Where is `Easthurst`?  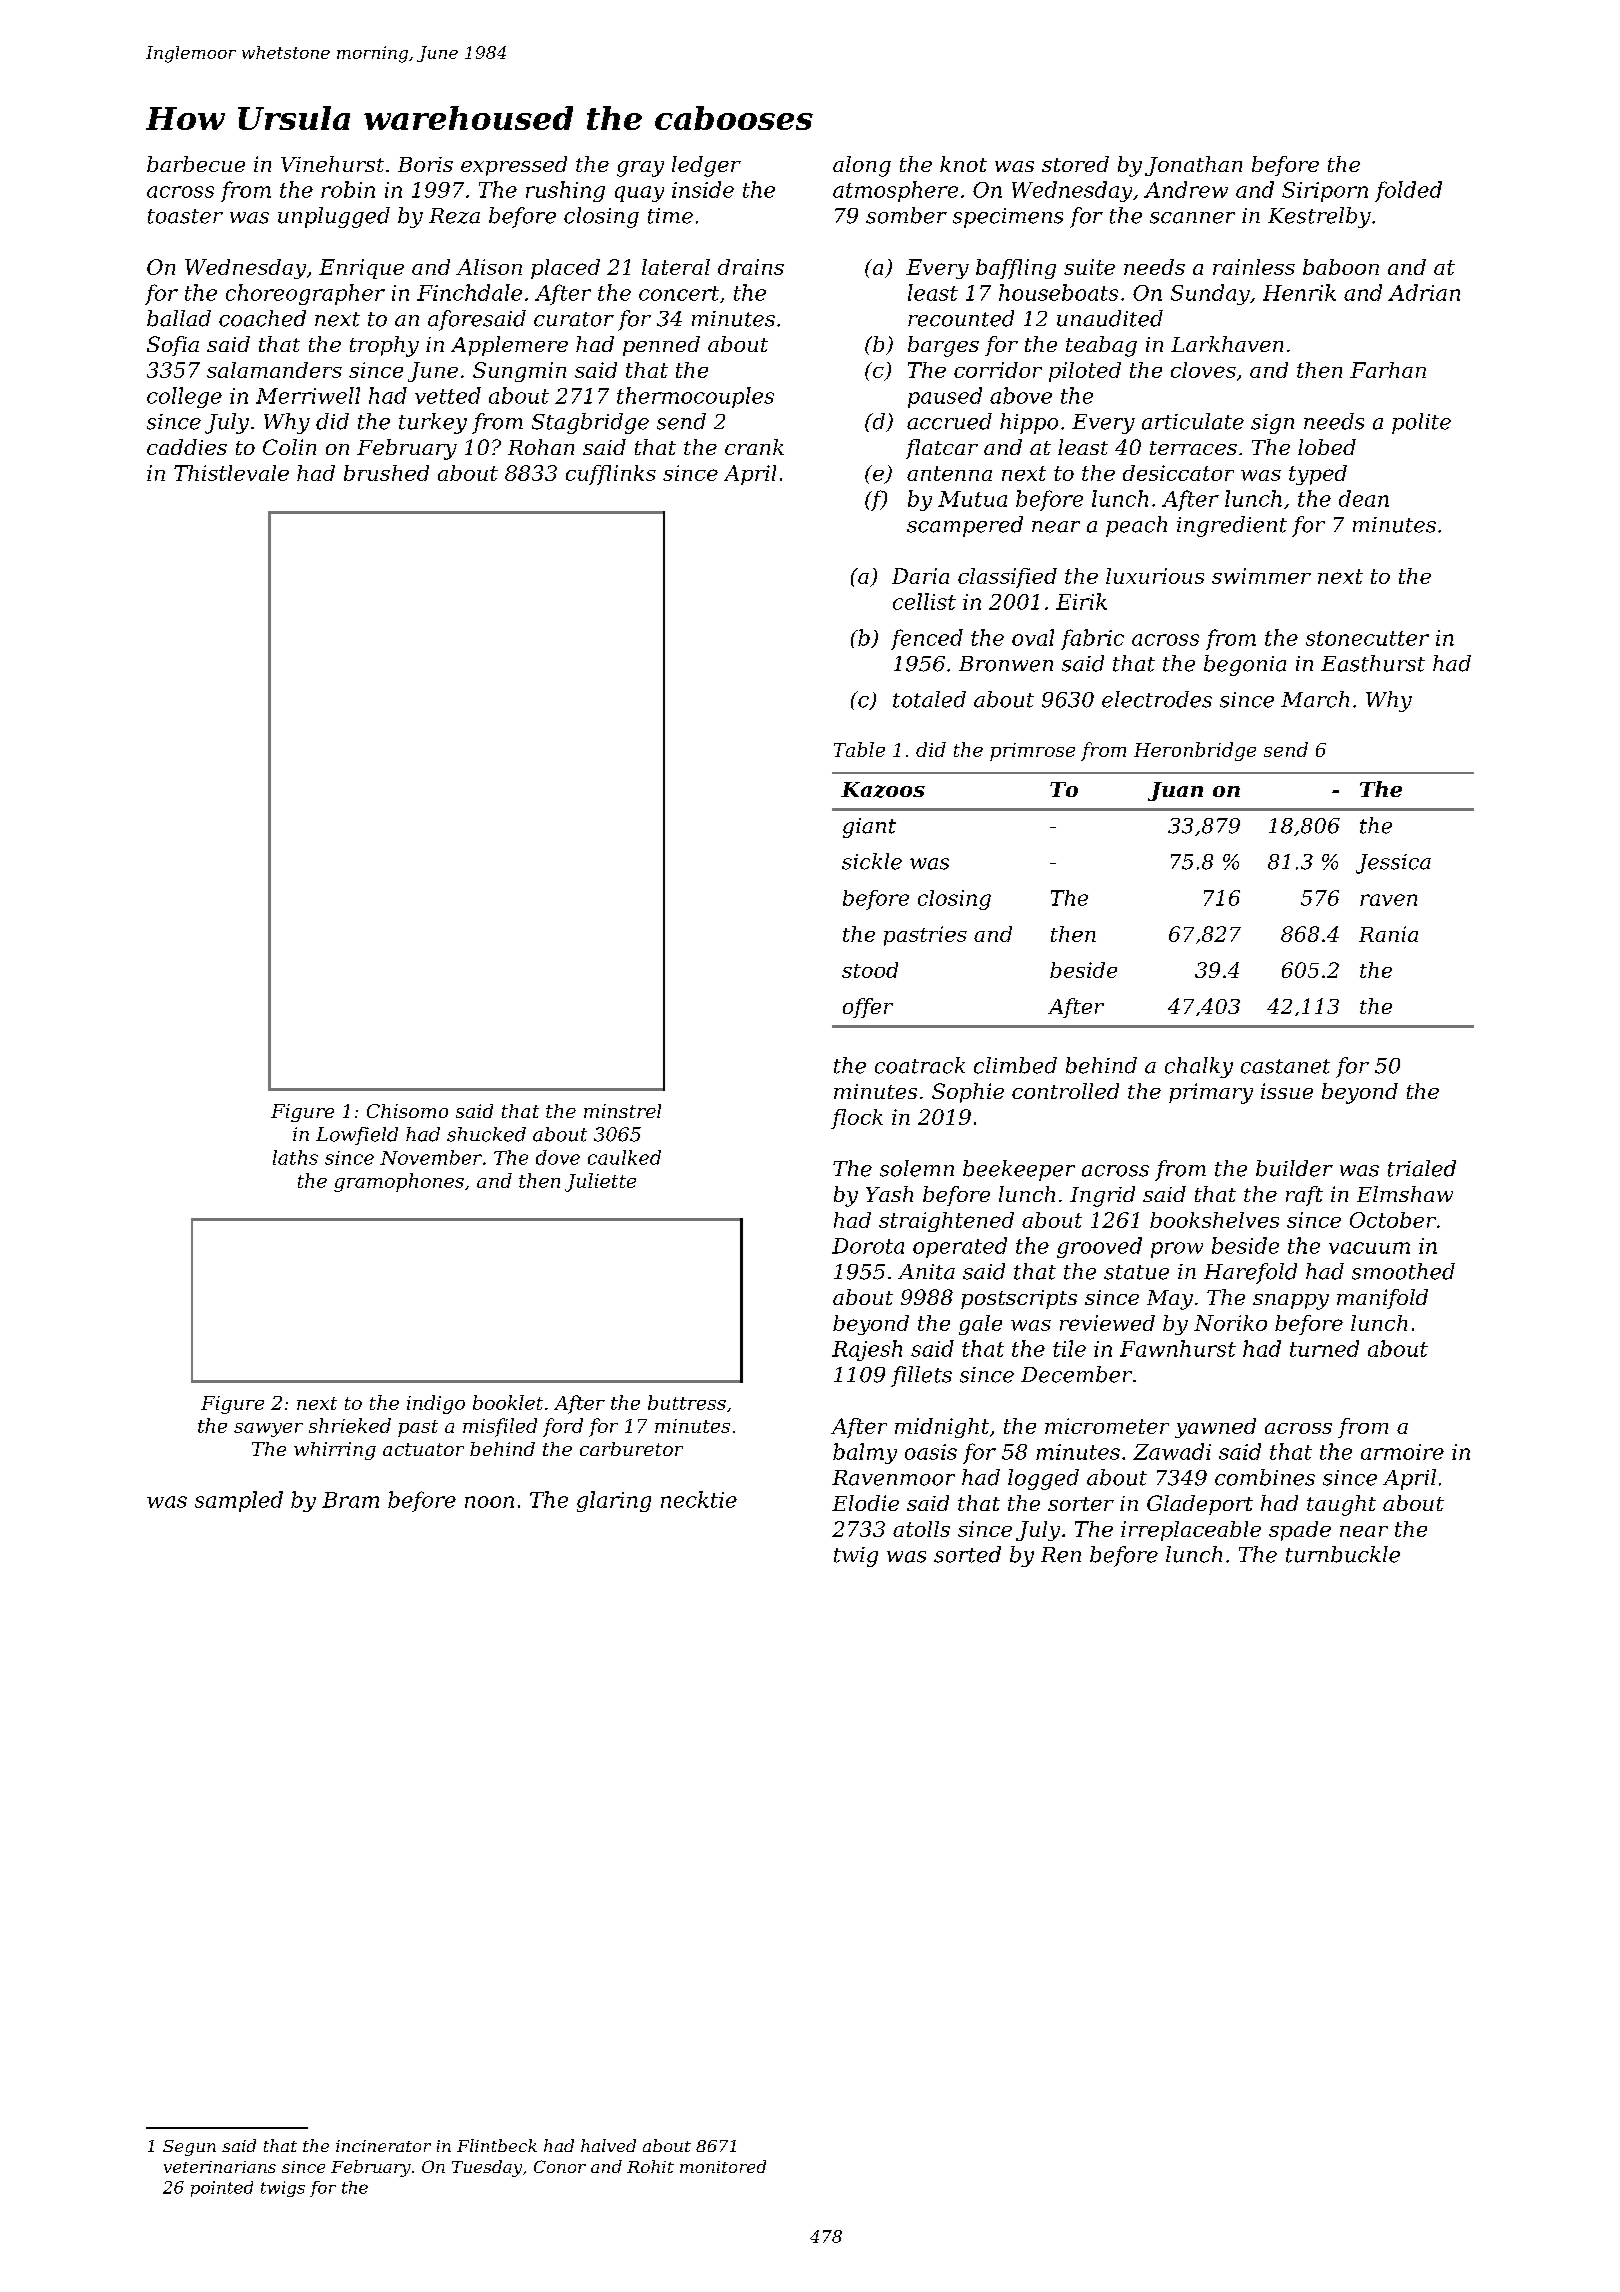
Easthurst is located at coordinates (1373, 663).
